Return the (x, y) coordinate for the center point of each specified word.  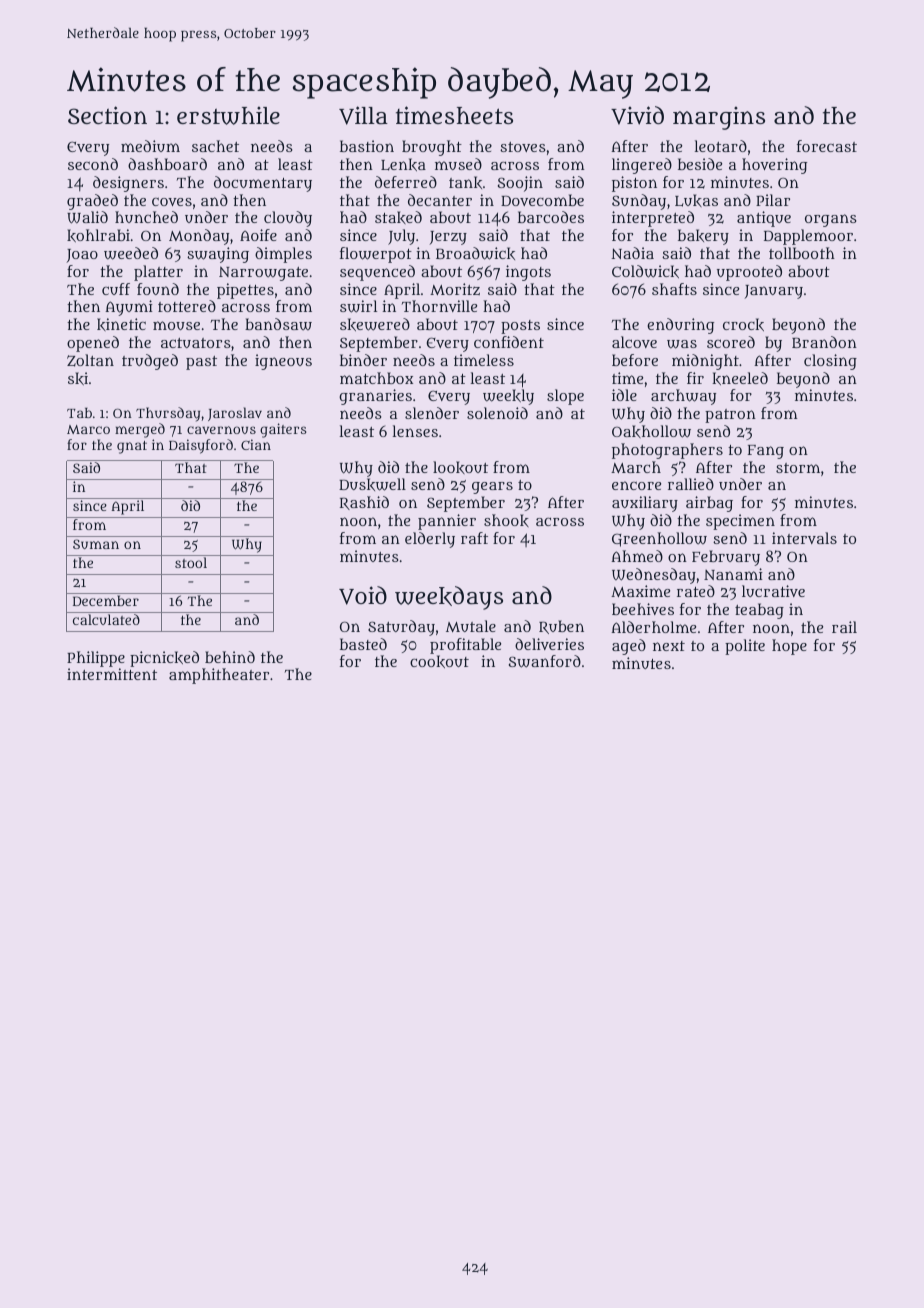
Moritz (455, 289)
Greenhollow (659, 539)
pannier (447, 522)
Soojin (520, 184)
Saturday (401, 628)
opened (93, 344)
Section (107, 115)
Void (363, 595)
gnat (132, 447)
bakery (703, 237)
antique (764, 219)
